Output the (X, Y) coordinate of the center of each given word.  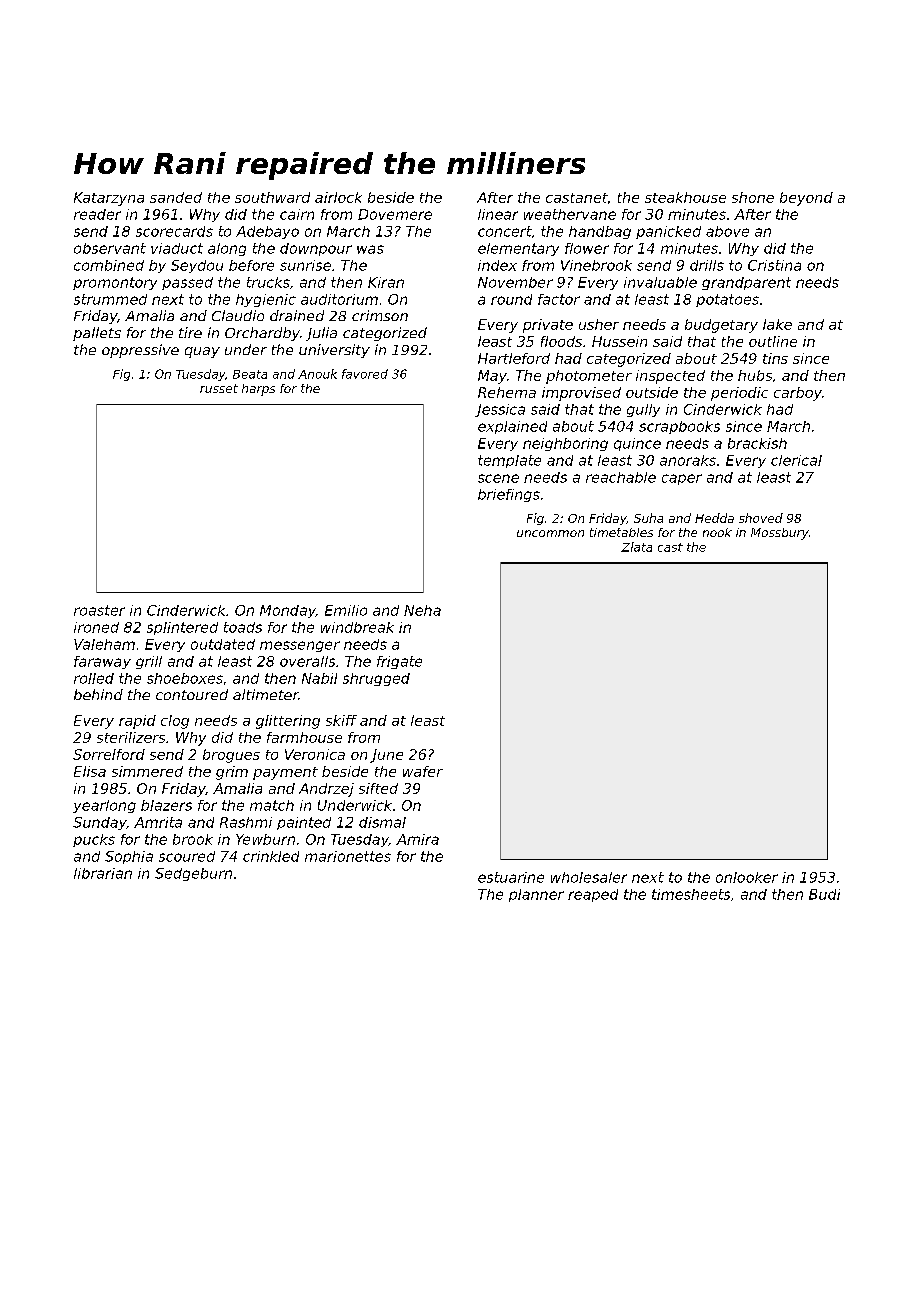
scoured (187, 856)
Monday (288, 611)
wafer (423, 771)
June (386, 756)
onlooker (747, 877)
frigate (399, 662)
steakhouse (685, 197)
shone (753, 197)
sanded (176, 197)
